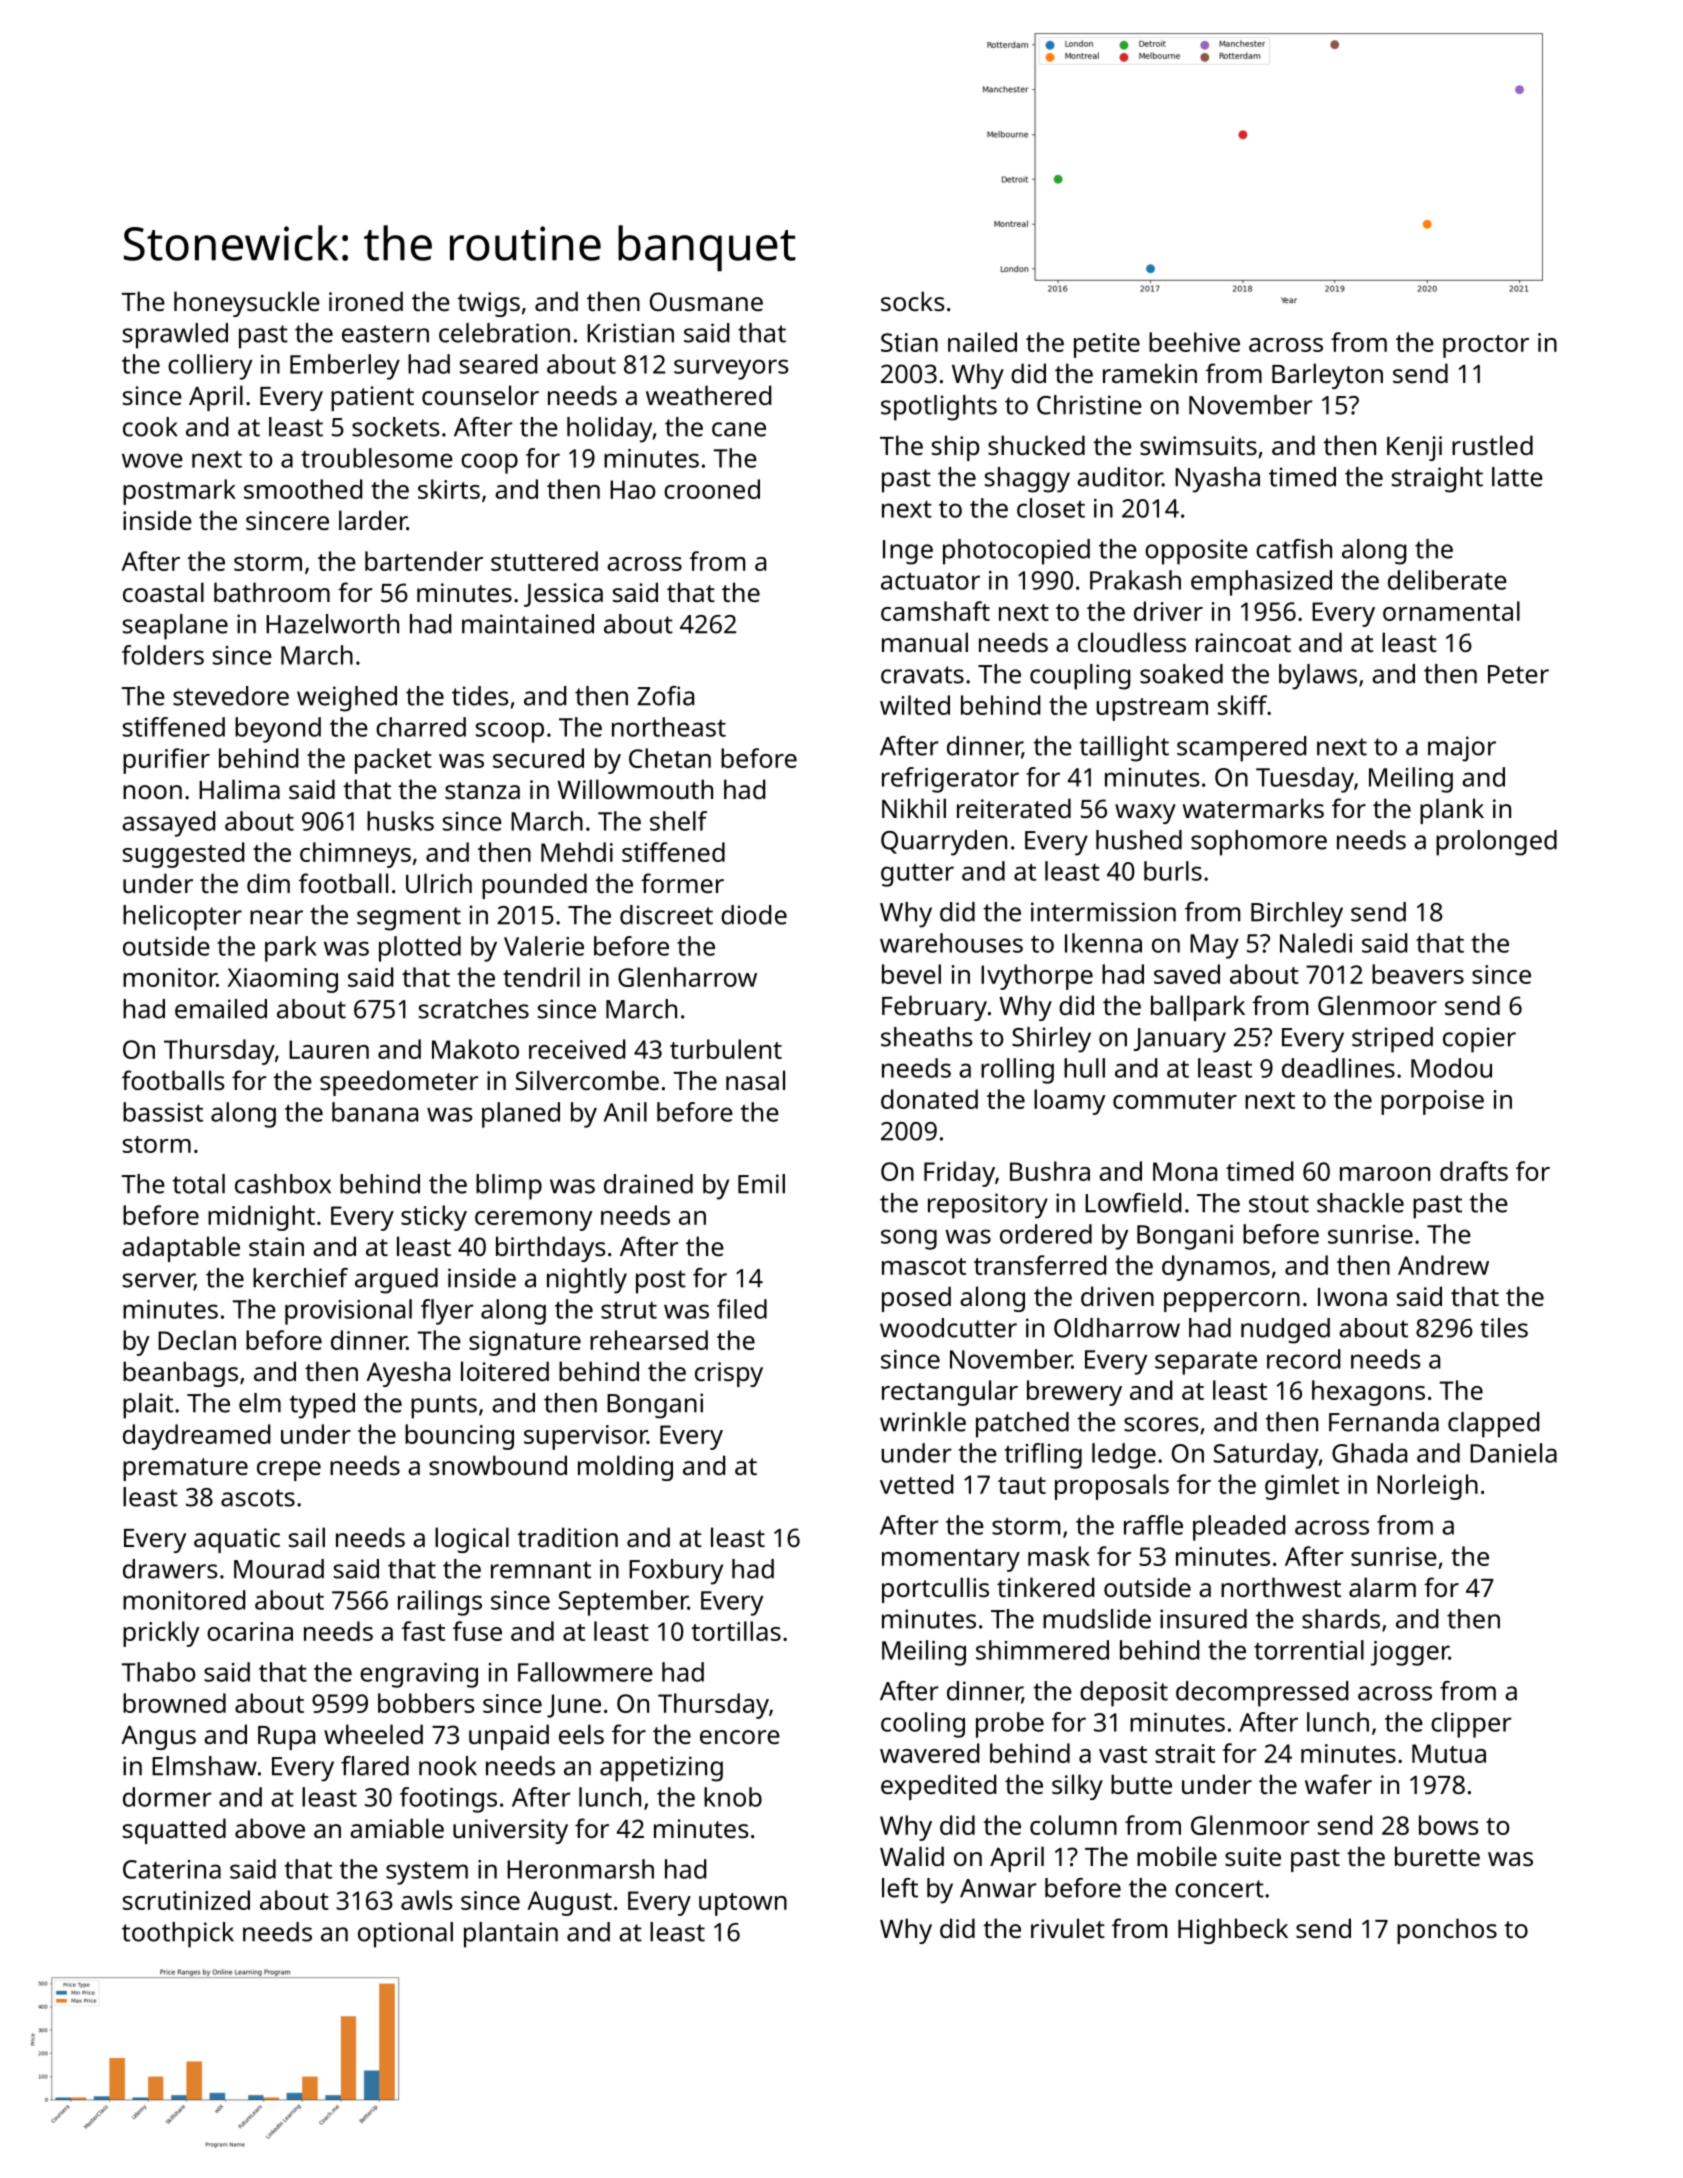 The height and width of the screenshot is (2178, 1683). Describe the element at coordinates (1185, 1171) in the screenshot. I see `Mona` at that location.
